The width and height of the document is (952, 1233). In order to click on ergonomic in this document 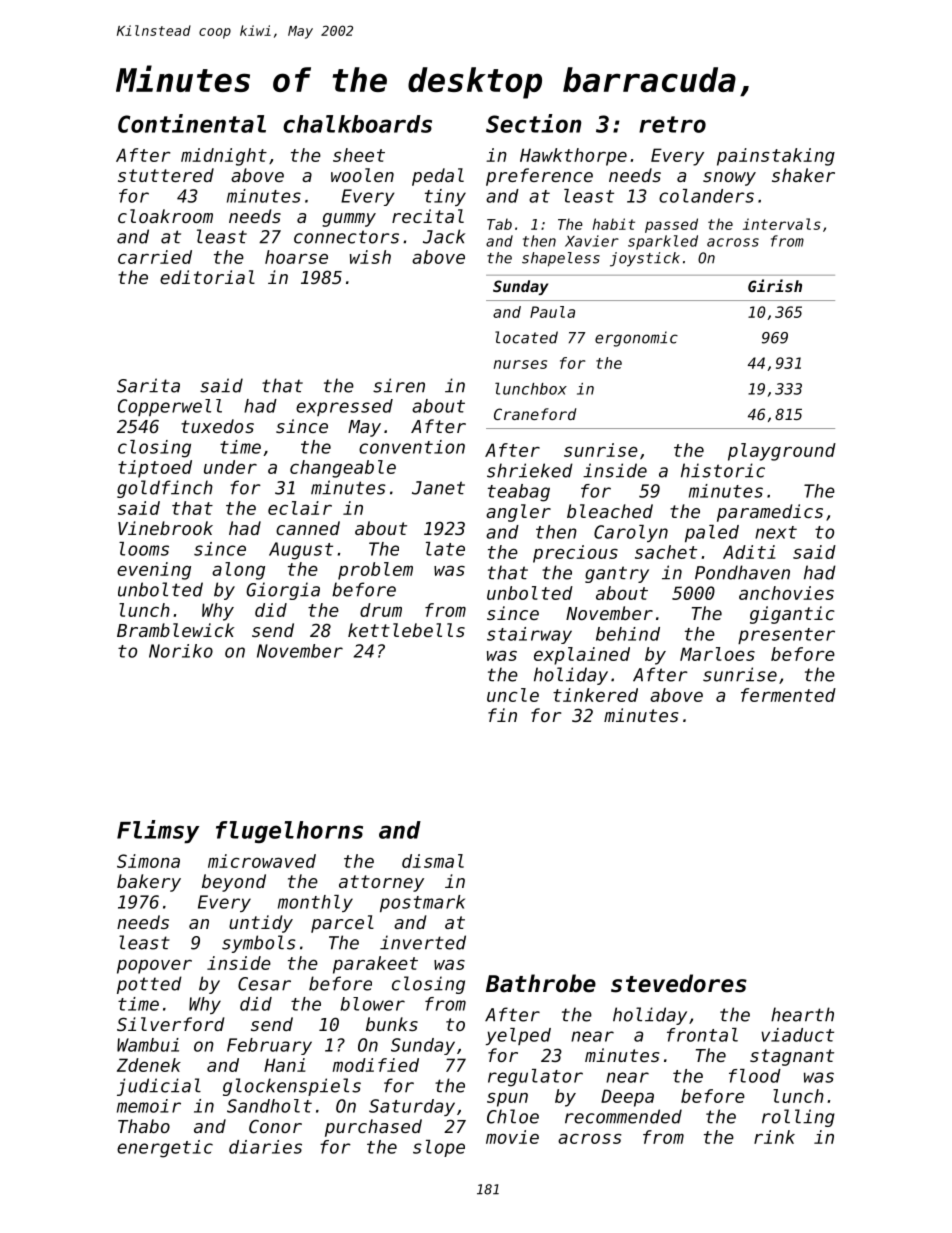, I will do `click(636, 339)`.
